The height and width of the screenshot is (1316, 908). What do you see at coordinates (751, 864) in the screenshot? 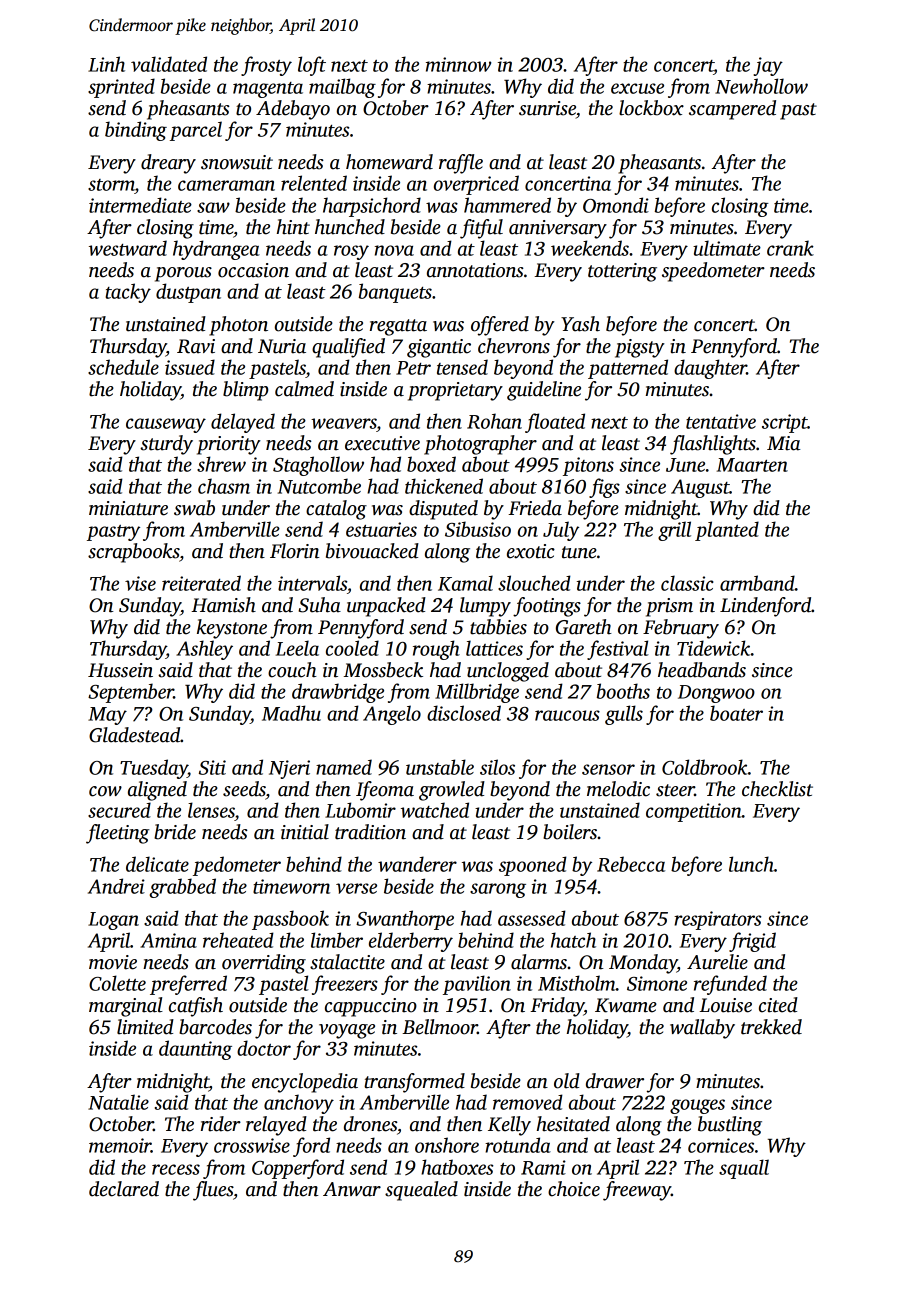
I see `lunch` at bounding box center [751, 864].
